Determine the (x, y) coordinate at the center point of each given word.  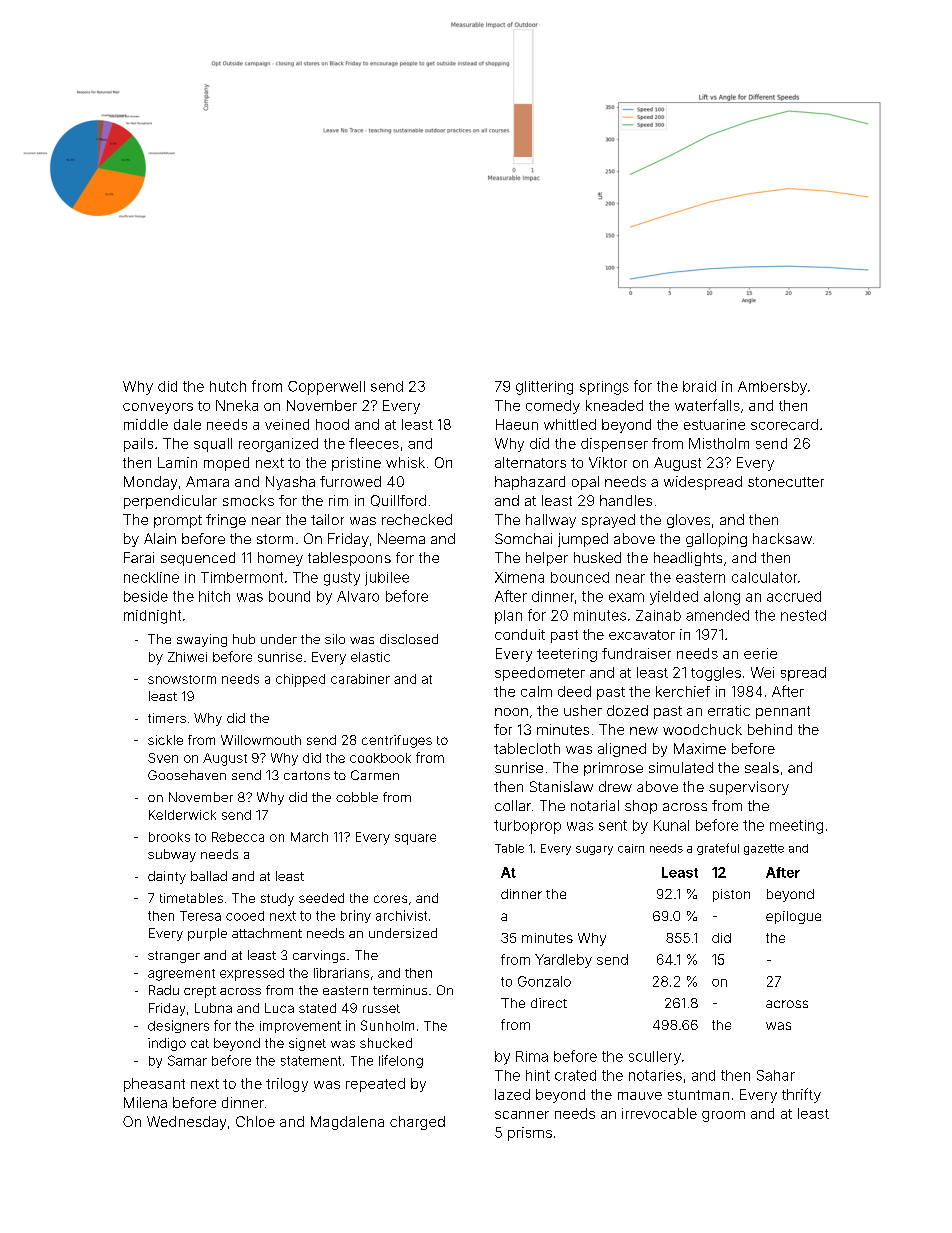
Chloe (255, 1121)
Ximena (519, 577)
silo (335, 639)
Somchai (523, 538)
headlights (688, 559)
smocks (248, 500)
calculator (764, 577)
